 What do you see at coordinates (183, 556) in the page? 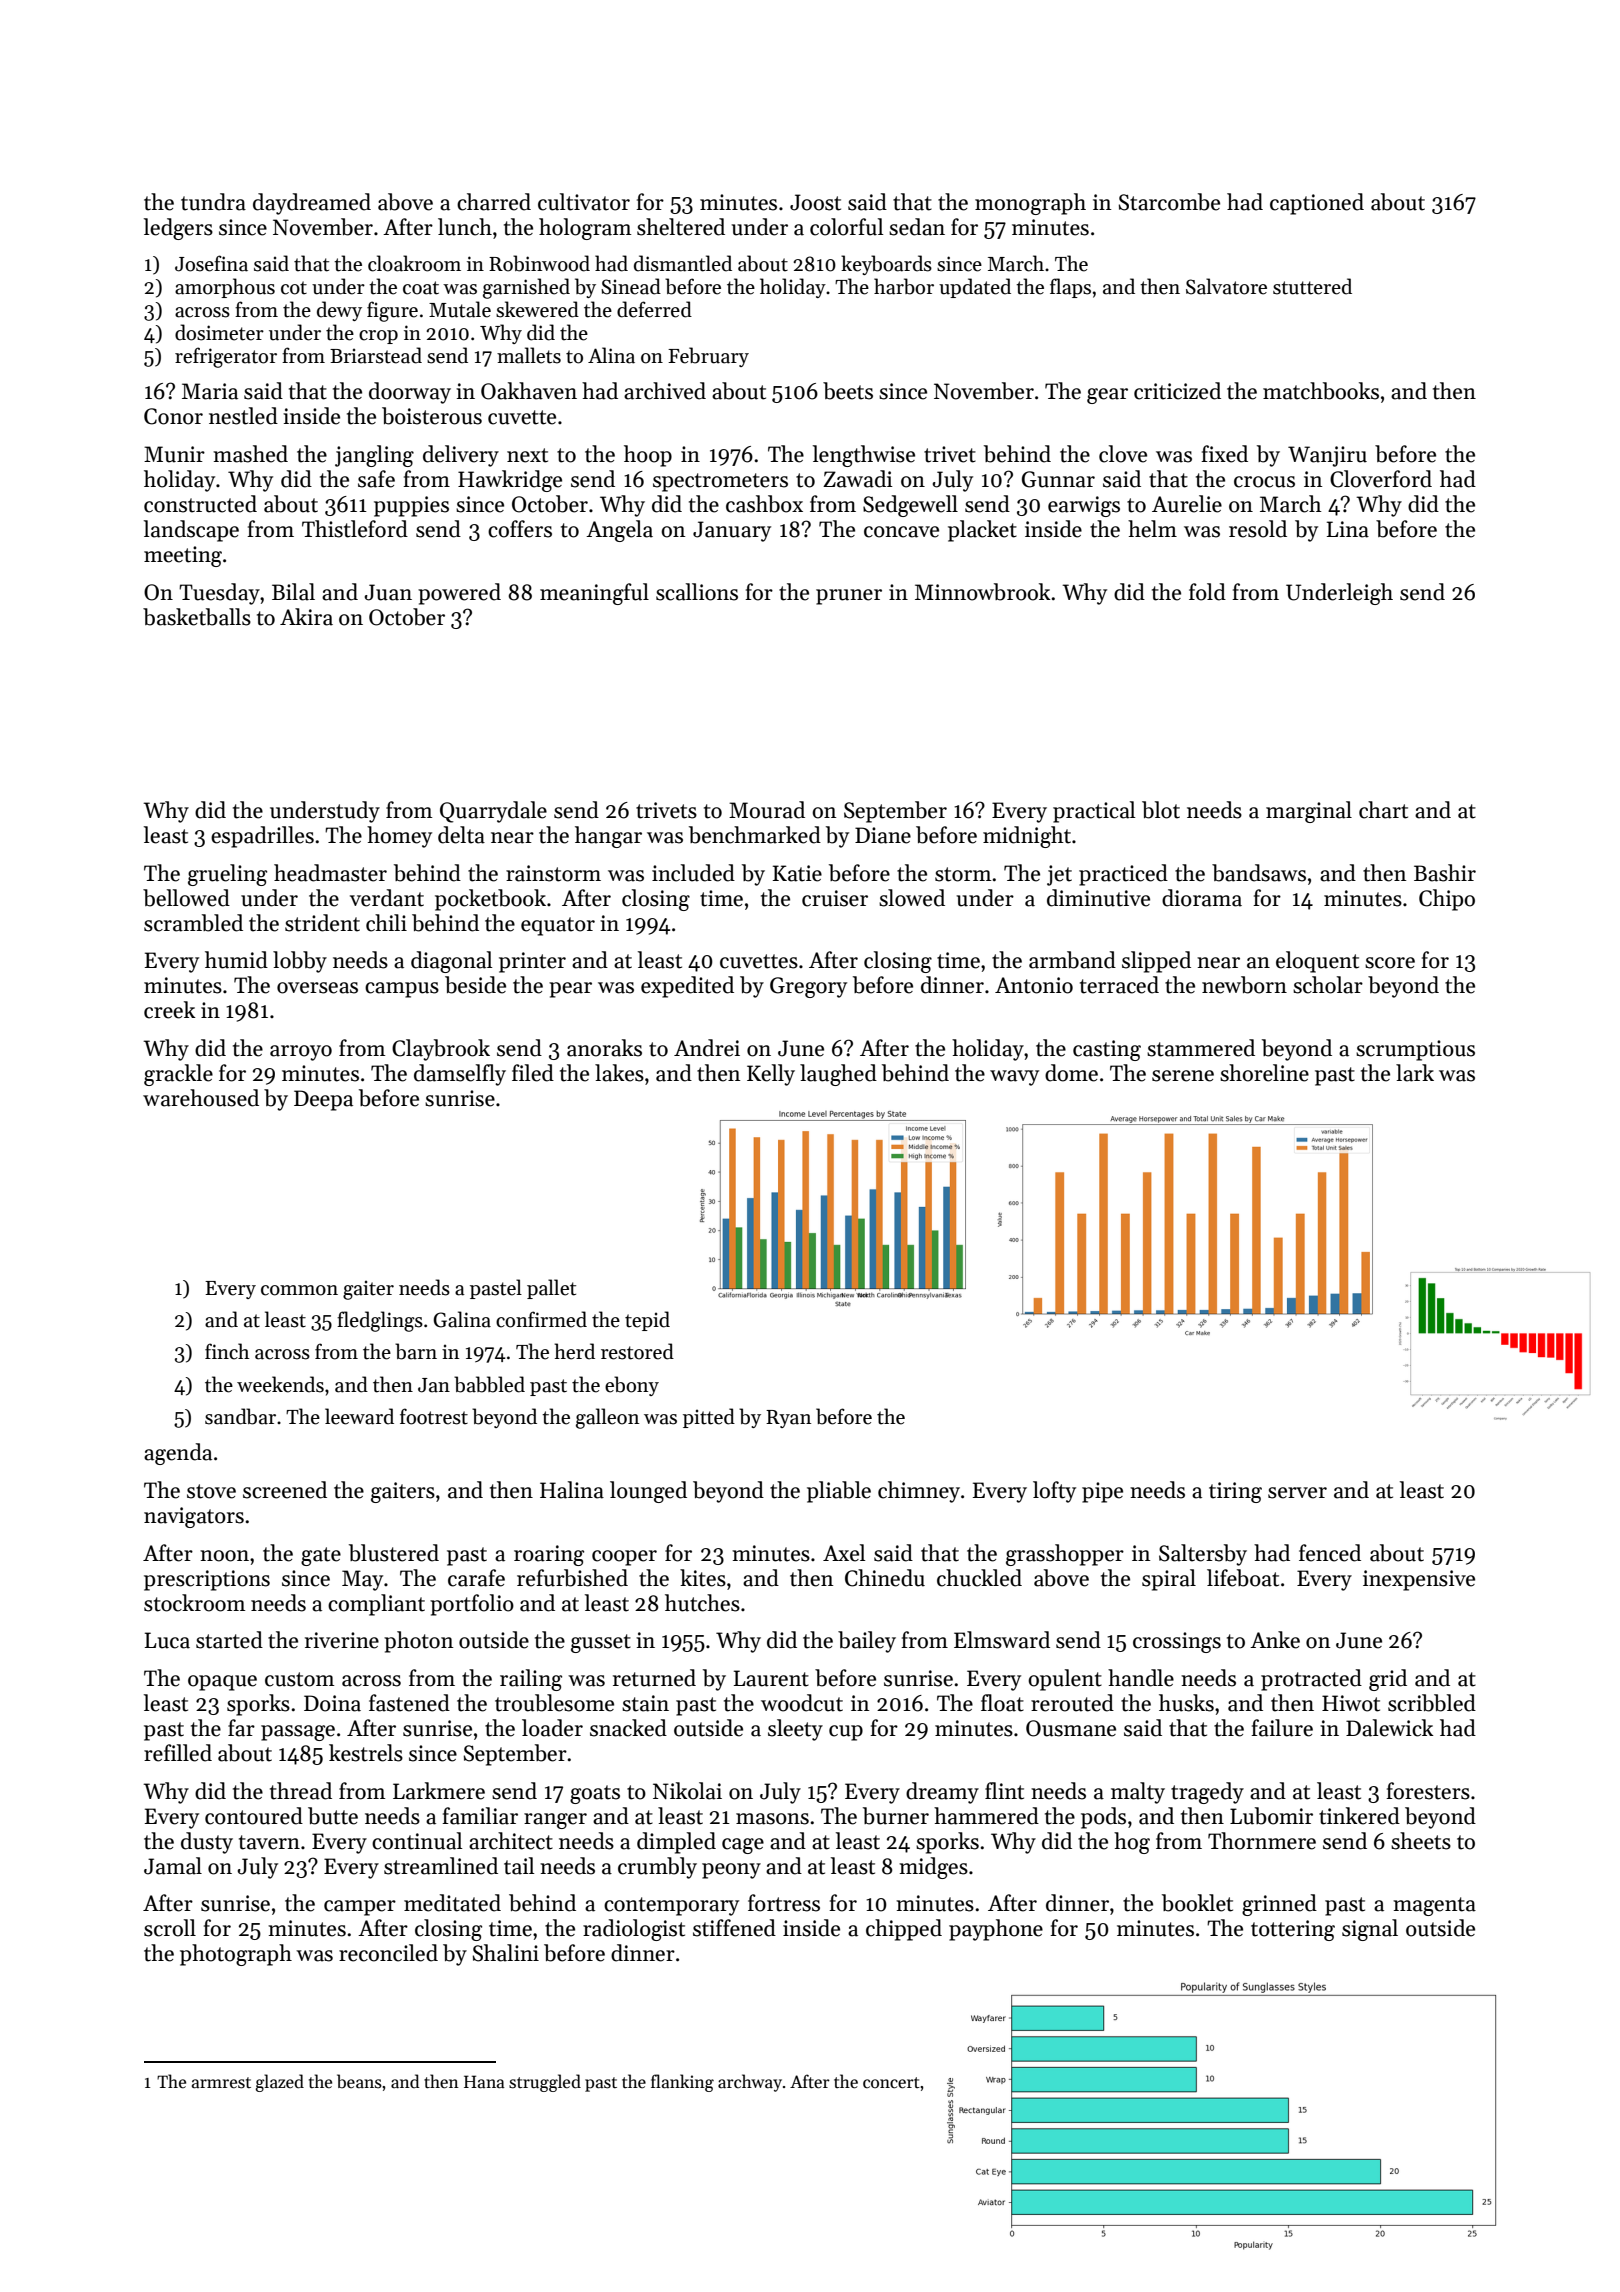
I see `meeting` at bounding box center [183, 556].
